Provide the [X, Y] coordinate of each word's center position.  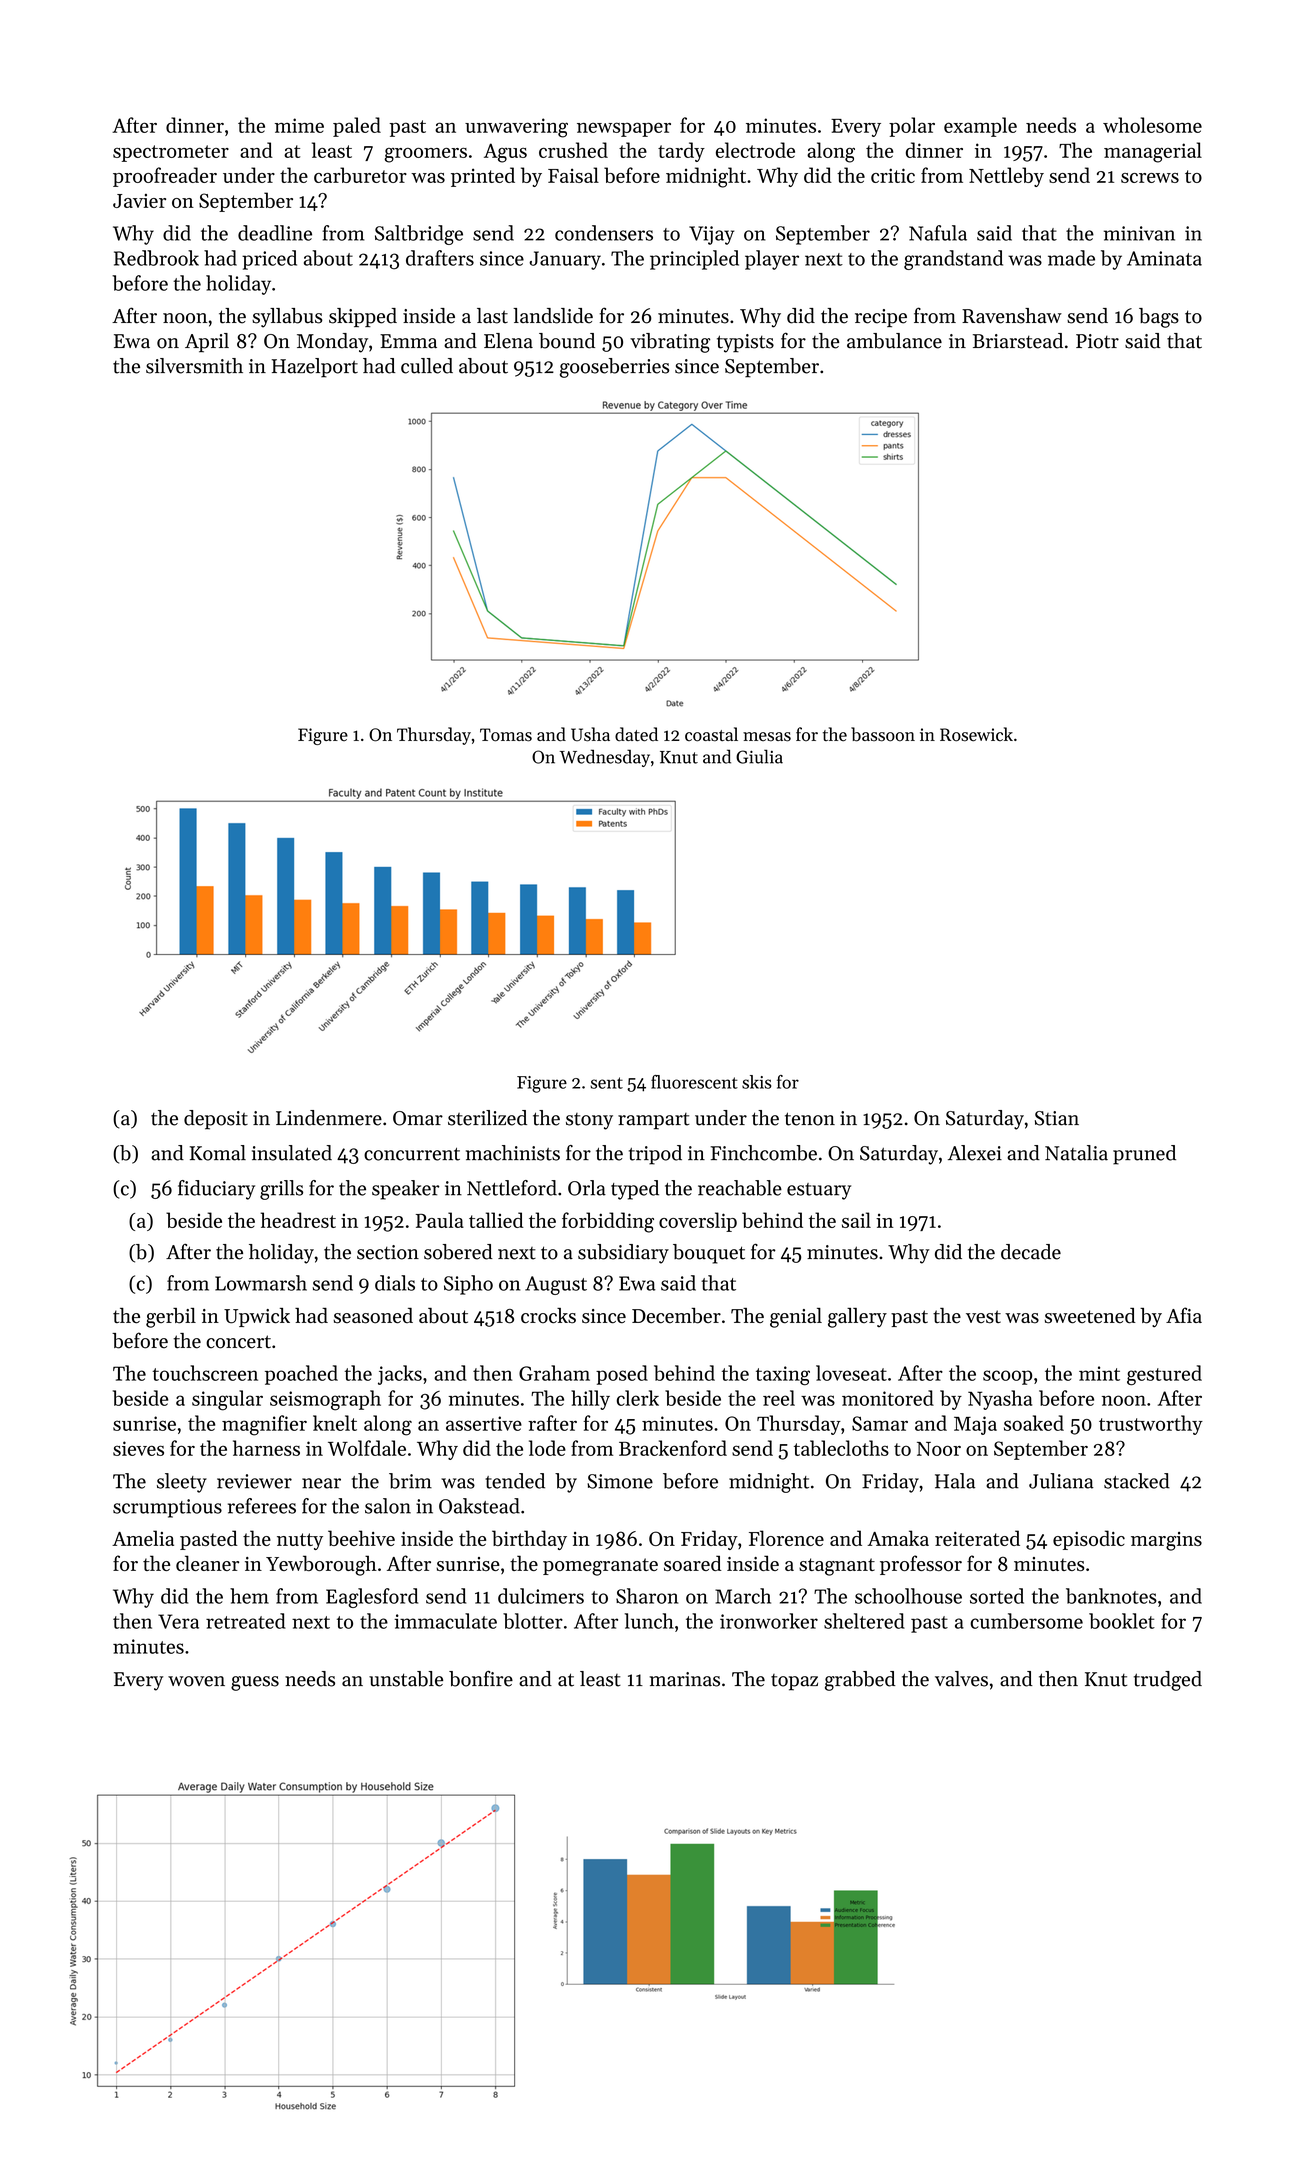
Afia [1184, 1315]
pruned [1144, 1155]
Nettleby [1006, 177]
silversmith [194, 366]
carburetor [360, 175]
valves [961, 1679]
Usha [590, 734]
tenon [810, 1119]
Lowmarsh [261, 1283]
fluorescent [694, 1082]
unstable [406, 1679]
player [772, 260]
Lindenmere [329, 1118]
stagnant [837, 1567]
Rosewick [976, 734]
